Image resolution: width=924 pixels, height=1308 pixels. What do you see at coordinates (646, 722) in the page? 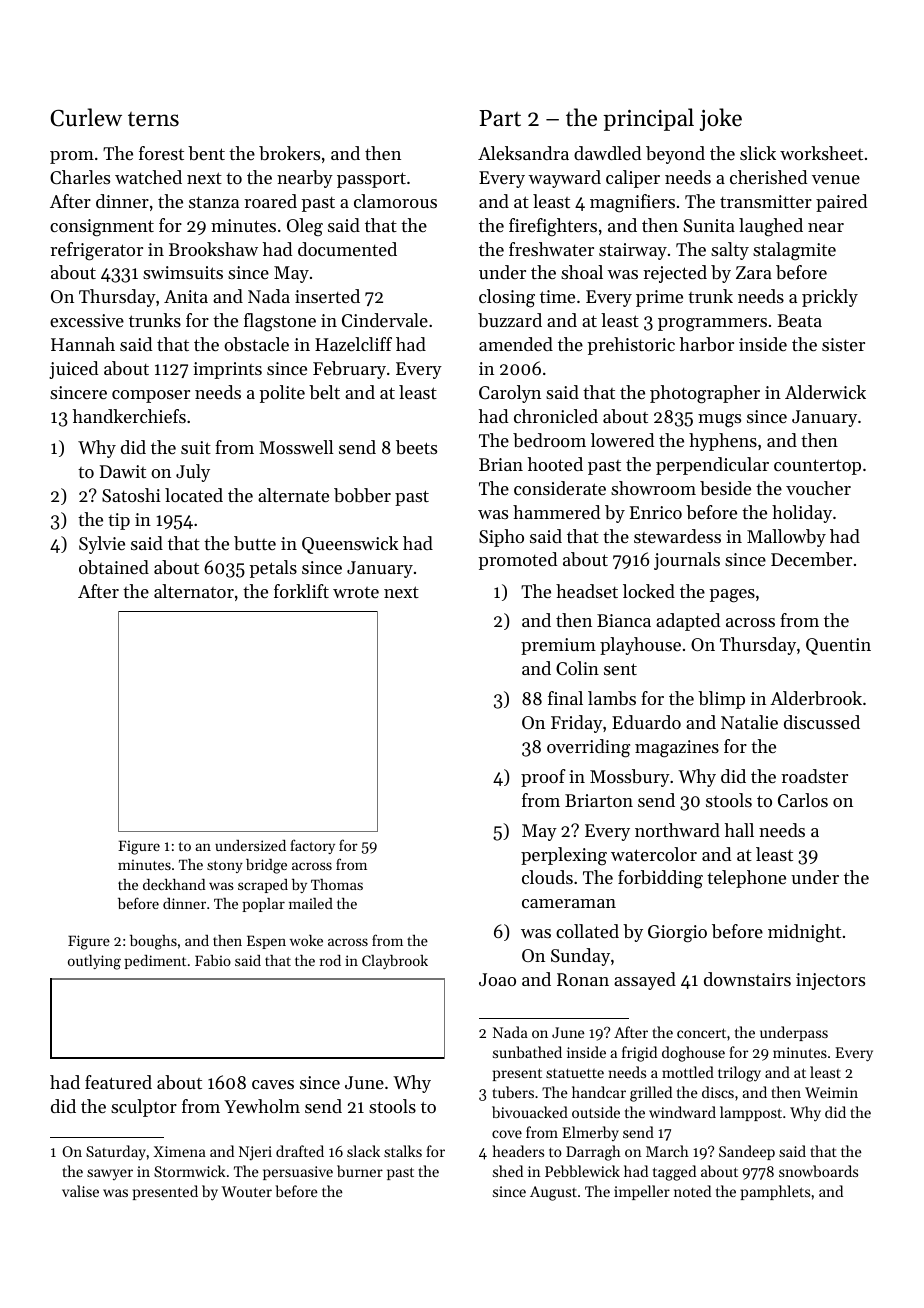
I see `Eduardo` at bounding box center [646, 722].
